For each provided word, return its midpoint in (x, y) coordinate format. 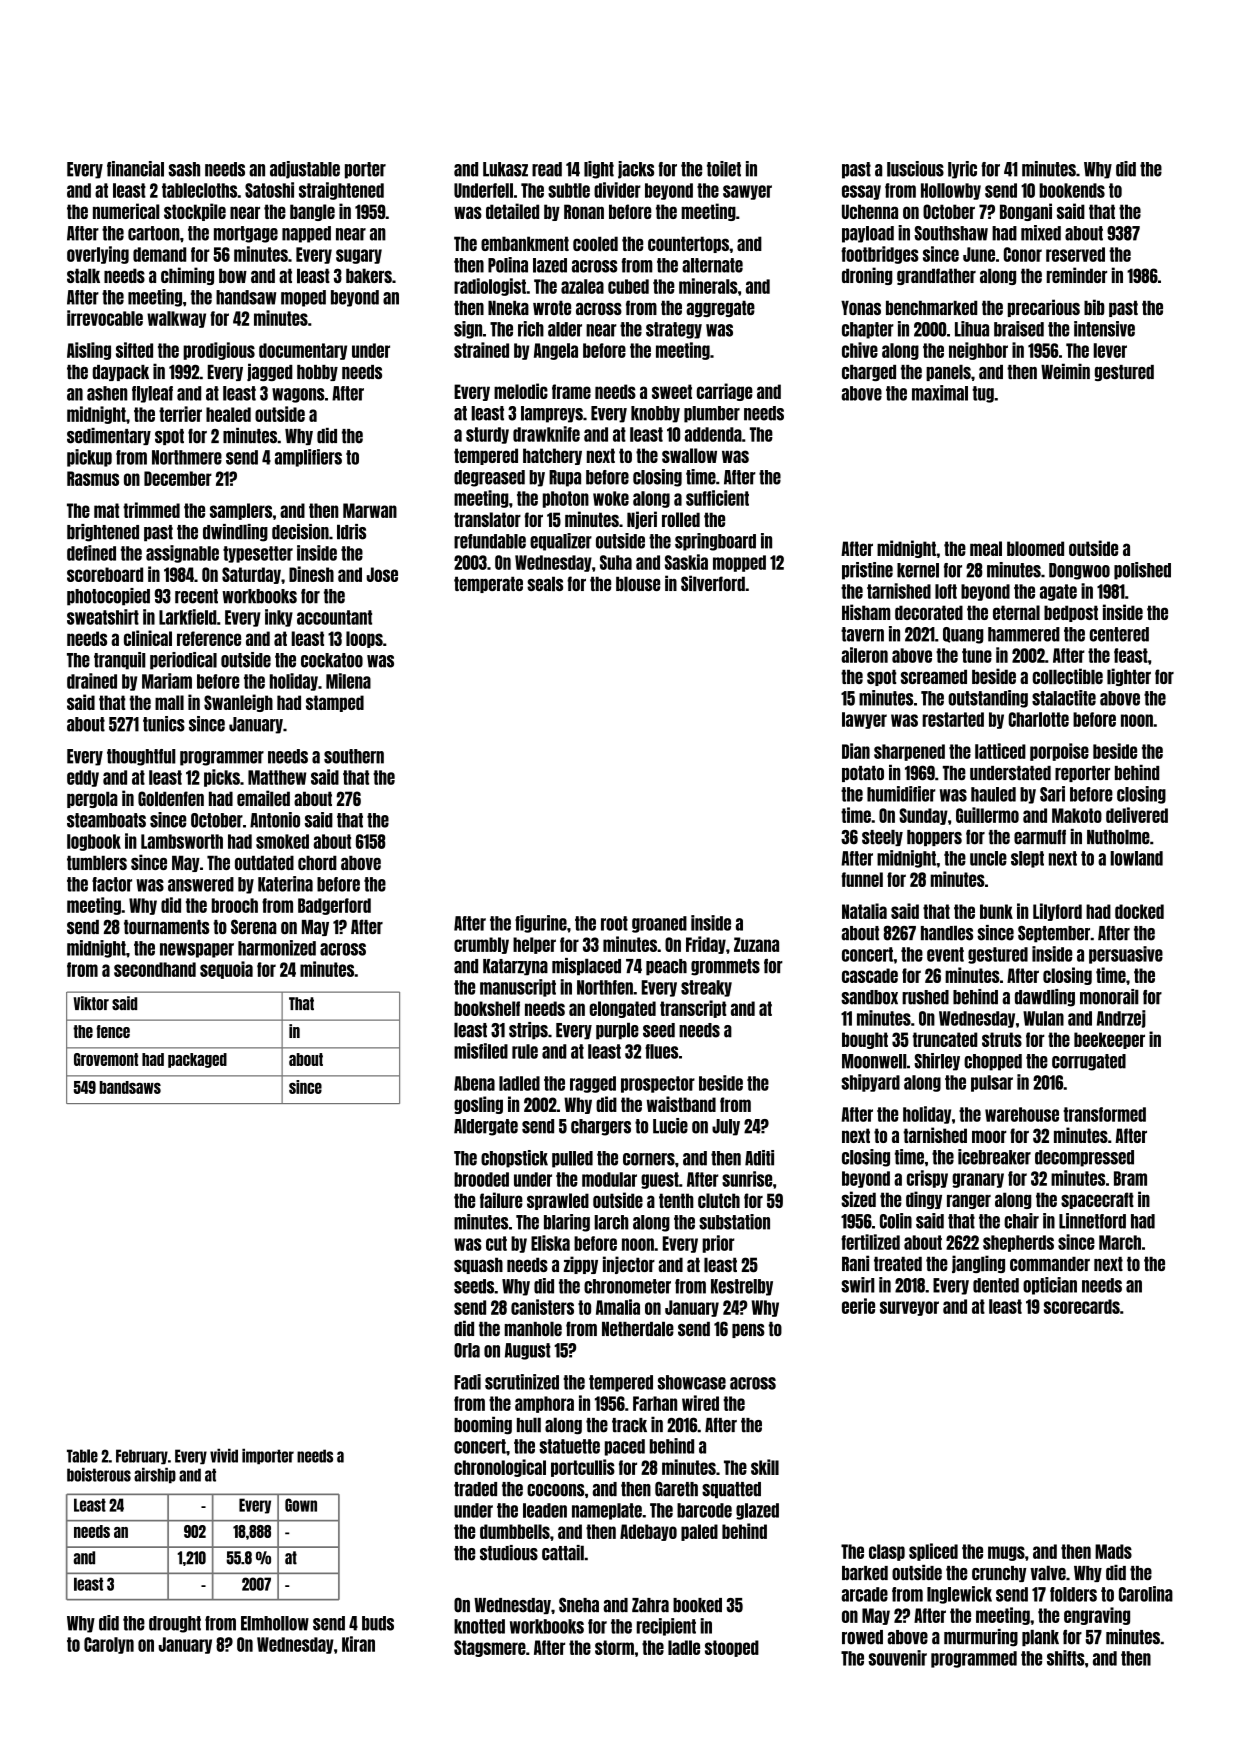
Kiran (358, 1644)
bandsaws (130, 1087)
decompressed (1084, 1158)
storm (614, 1647)
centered (1119, 634)
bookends (1072, 190)
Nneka (508, 307)
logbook (94, 842)
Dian (856, 751)
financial (135, 169)
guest (660, 1180)
